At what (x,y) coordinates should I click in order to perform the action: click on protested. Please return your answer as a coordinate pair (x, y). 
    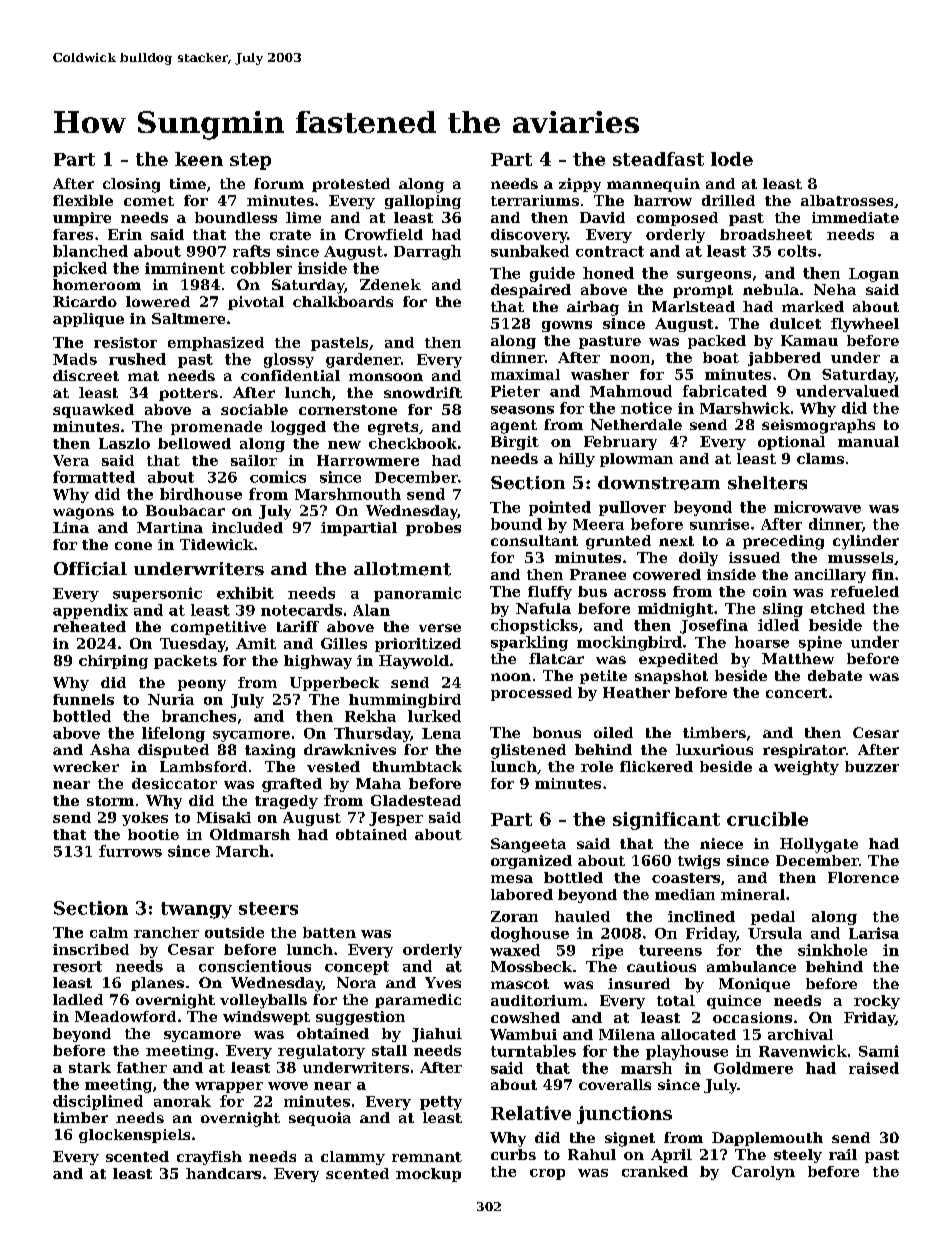
    Looking at the image, I should click on (351, 185).
